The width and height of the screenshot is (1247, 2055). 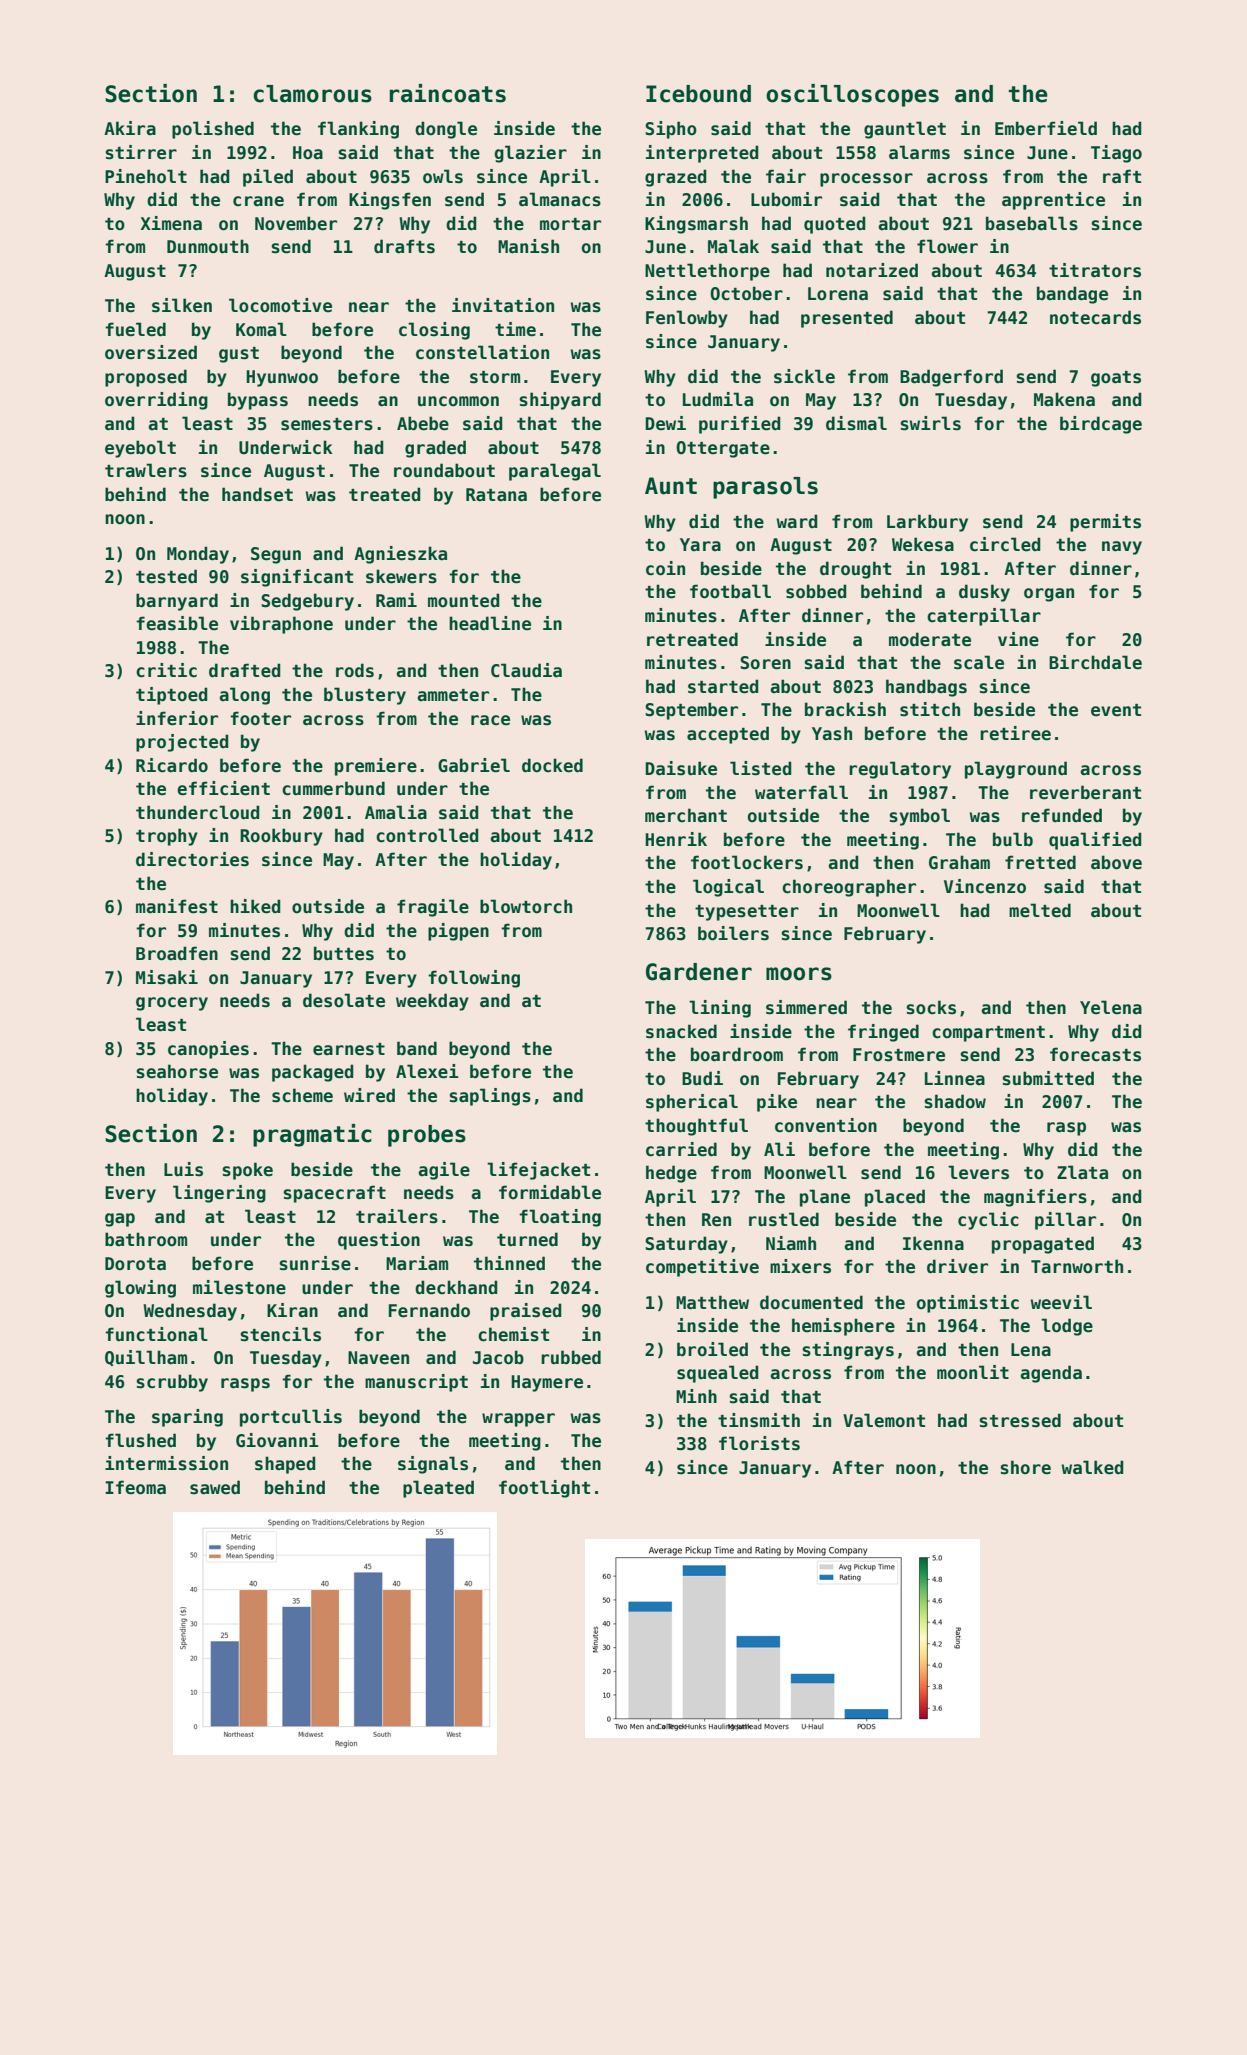 What do you see at coordinates (177, 602) in the screenshot?
I see `barnyard` at bounding box center [177, 602].
